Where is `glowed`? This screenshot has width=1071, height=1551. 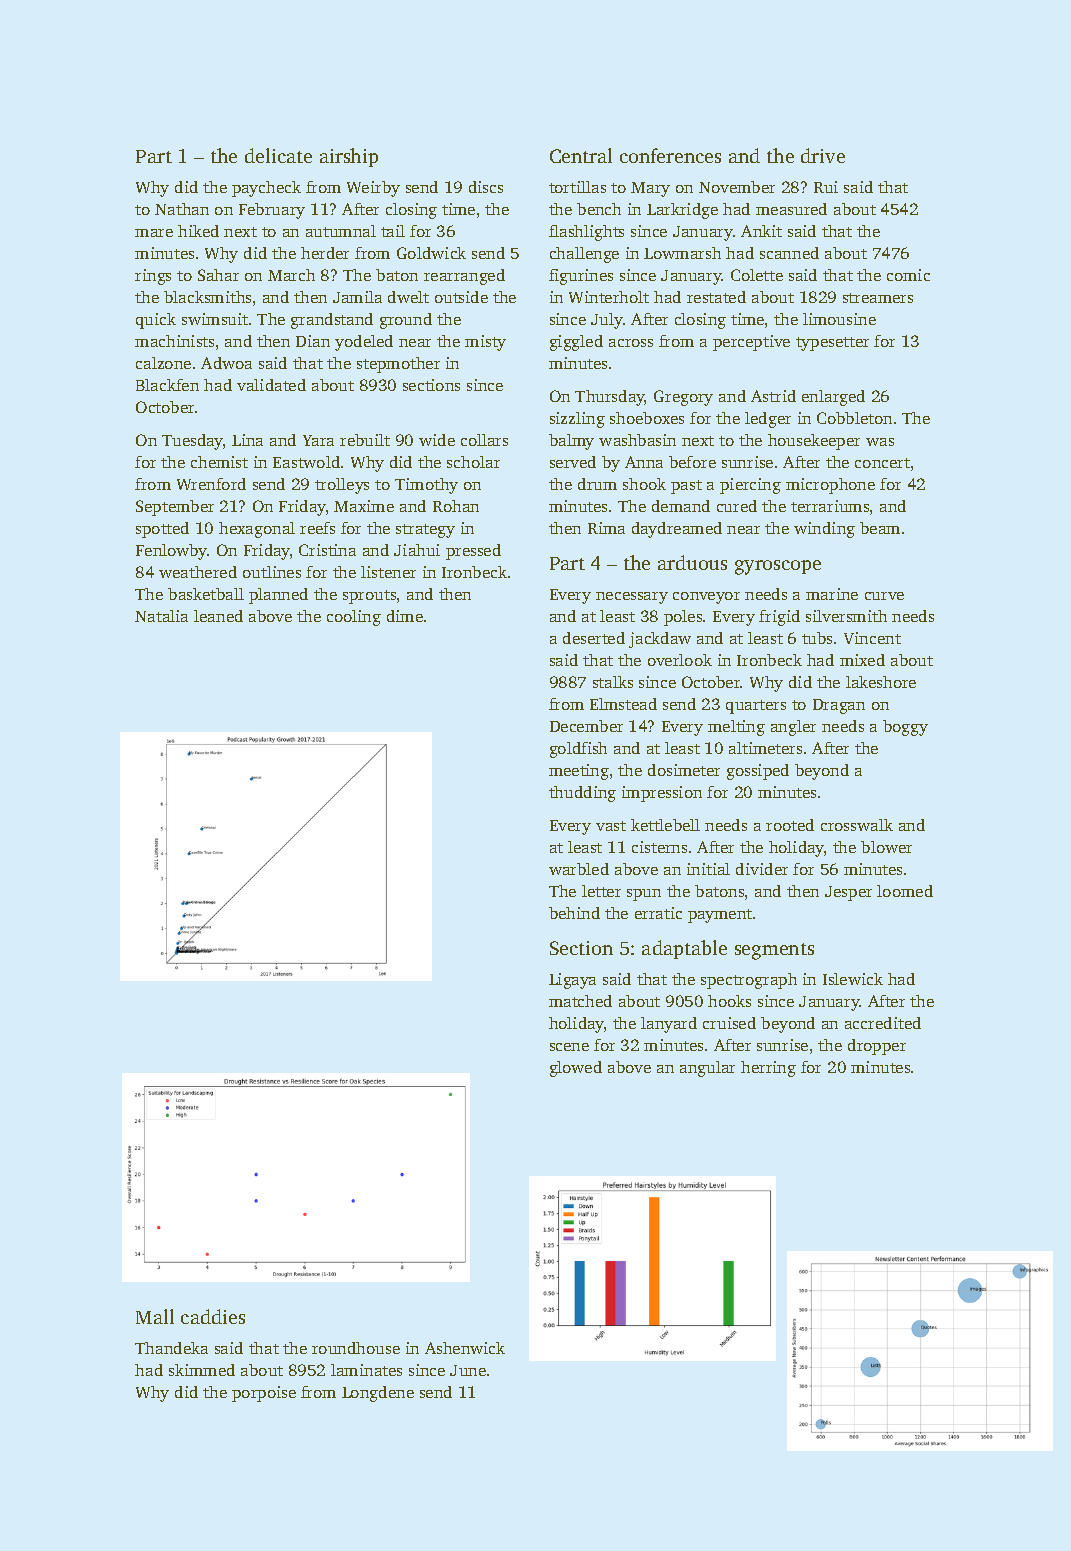
glowed is located at coordinates (576, 1069).
